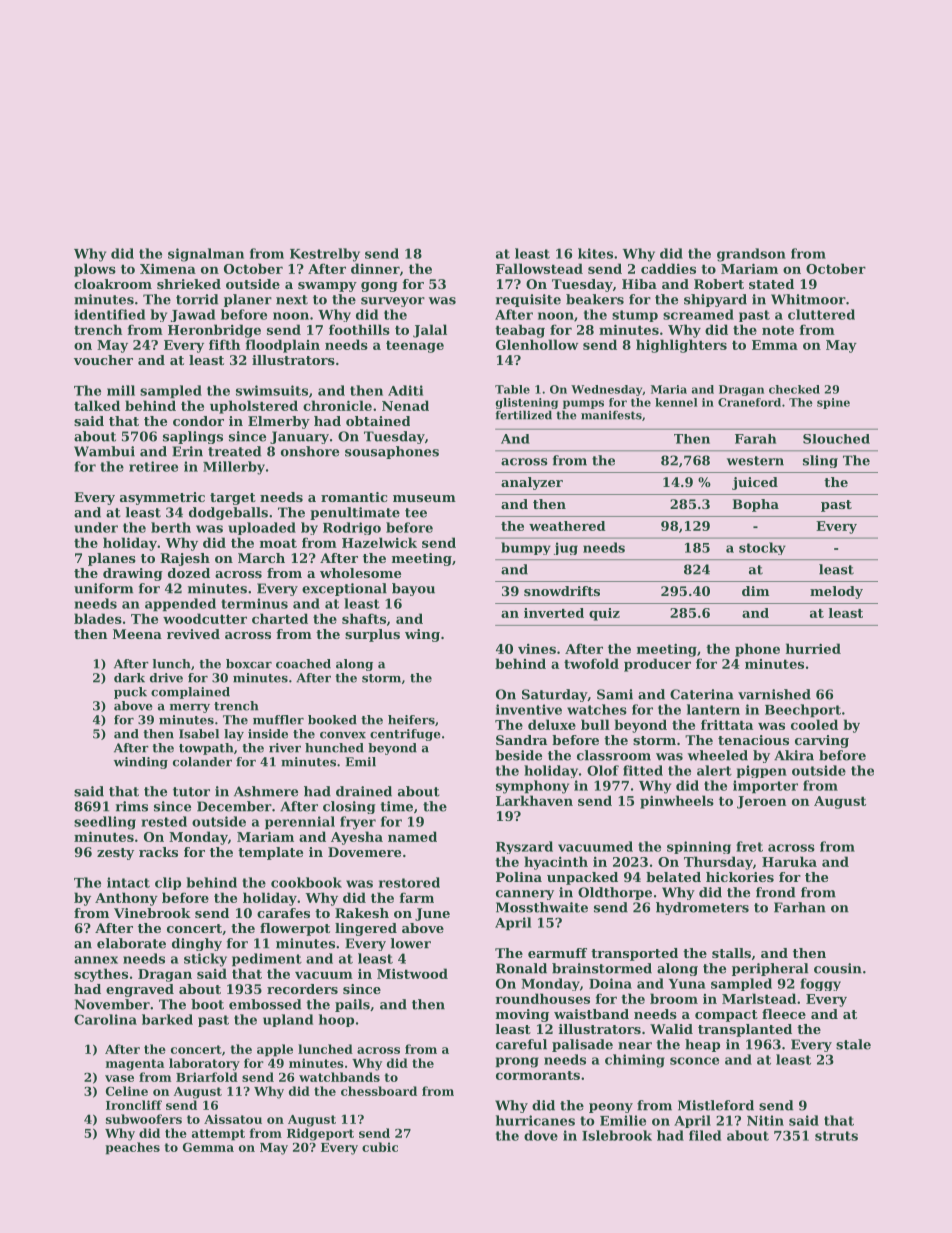 This image has height=1233, width=952. Describe the element at coordinates (657, 665) in the image. I see `producer` at that location.
